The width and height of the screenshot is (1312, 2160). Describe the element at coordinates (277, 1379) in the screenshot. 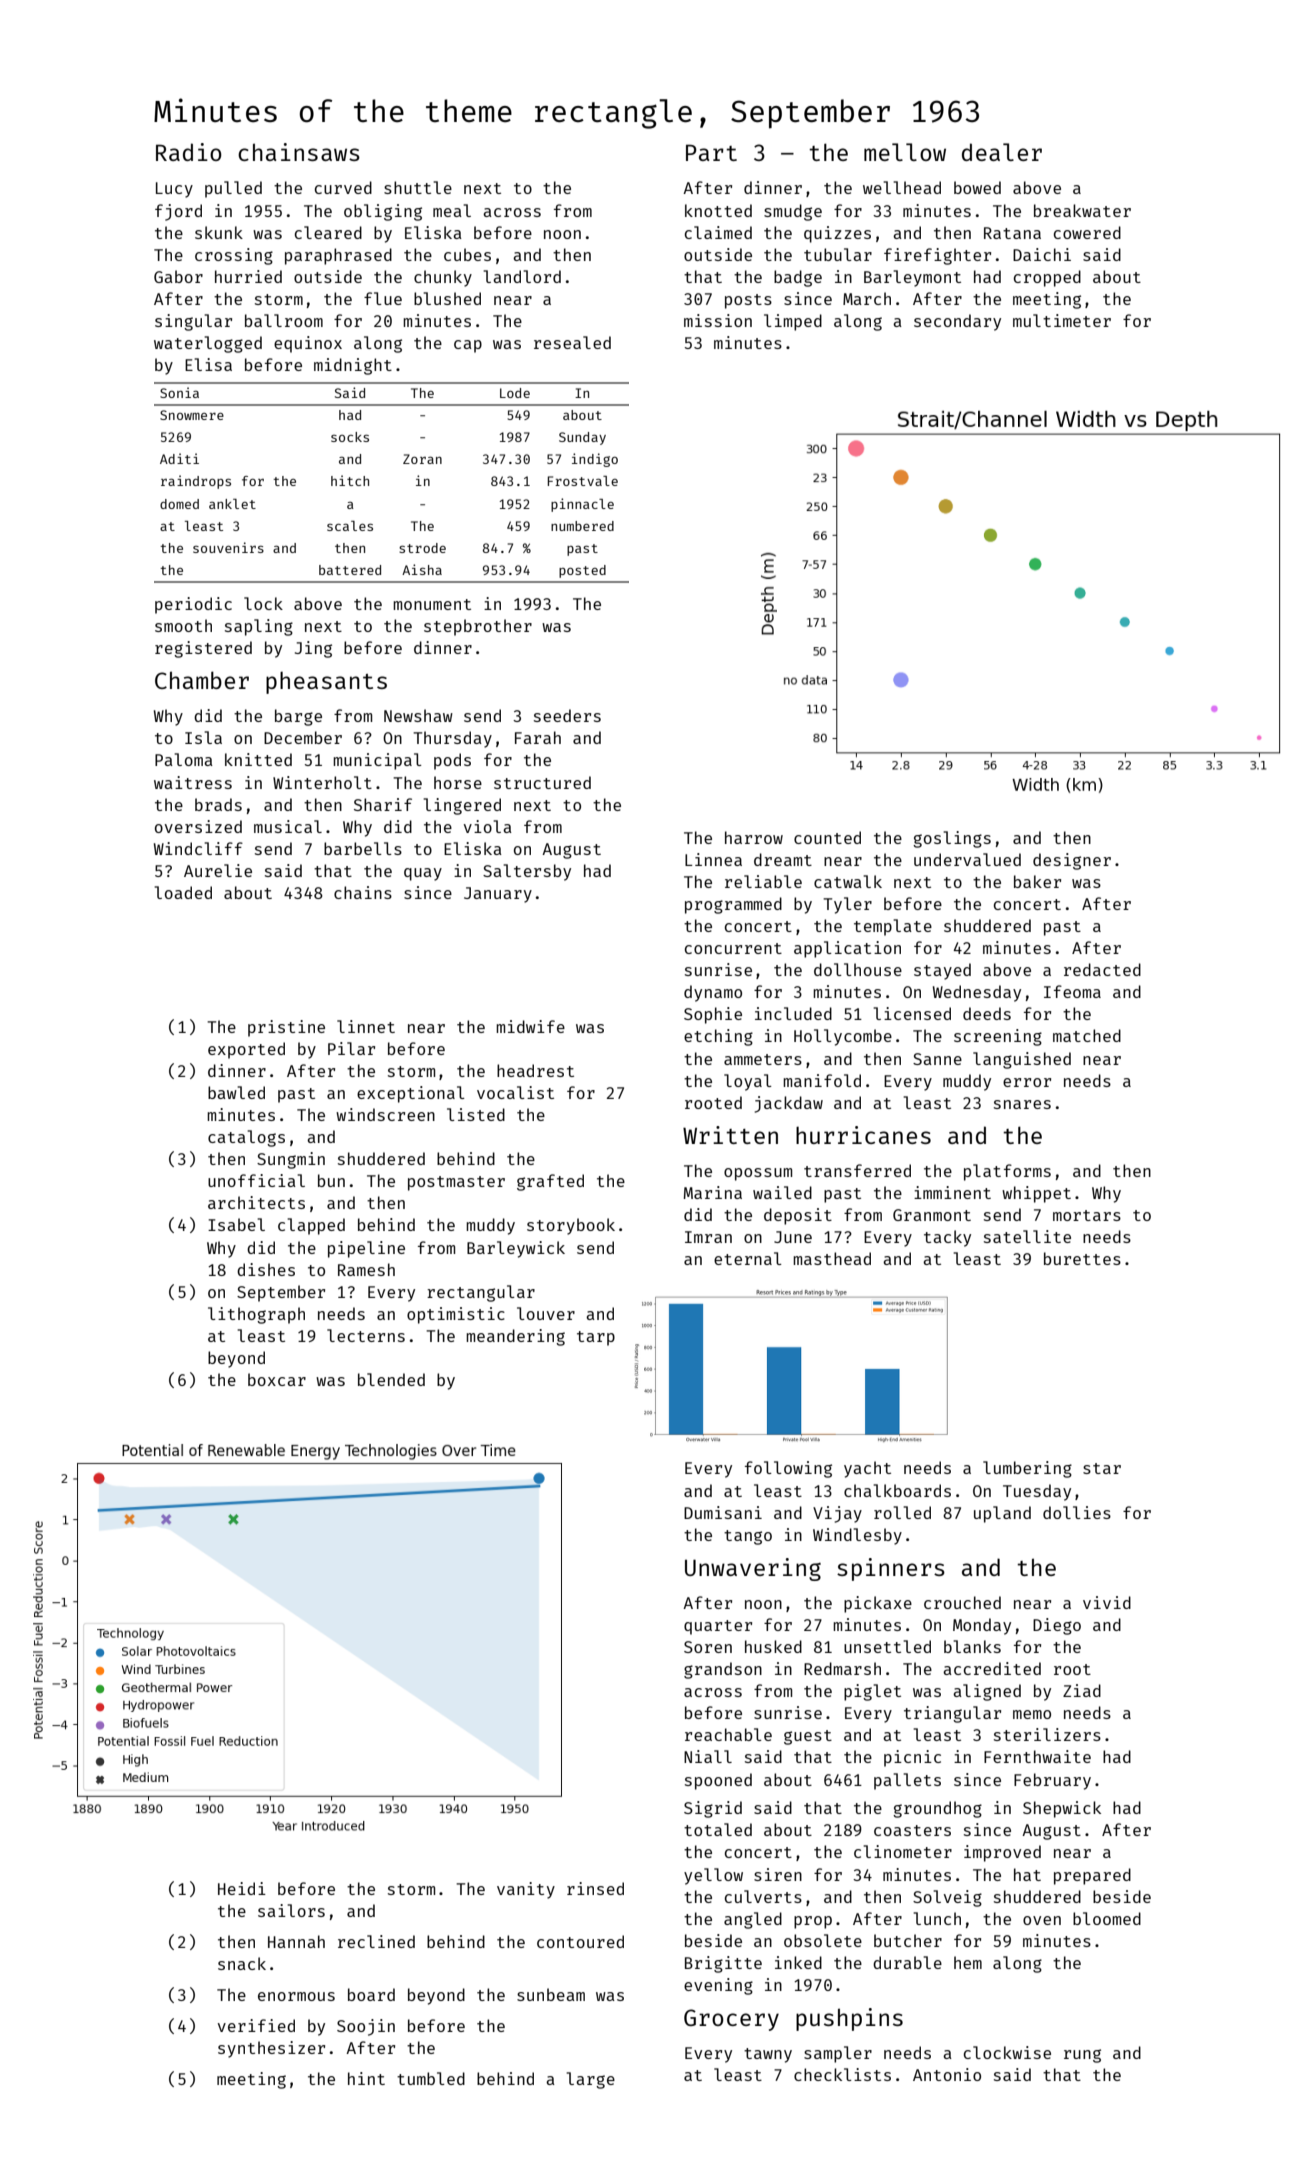

I see `boxcar` at that location.
